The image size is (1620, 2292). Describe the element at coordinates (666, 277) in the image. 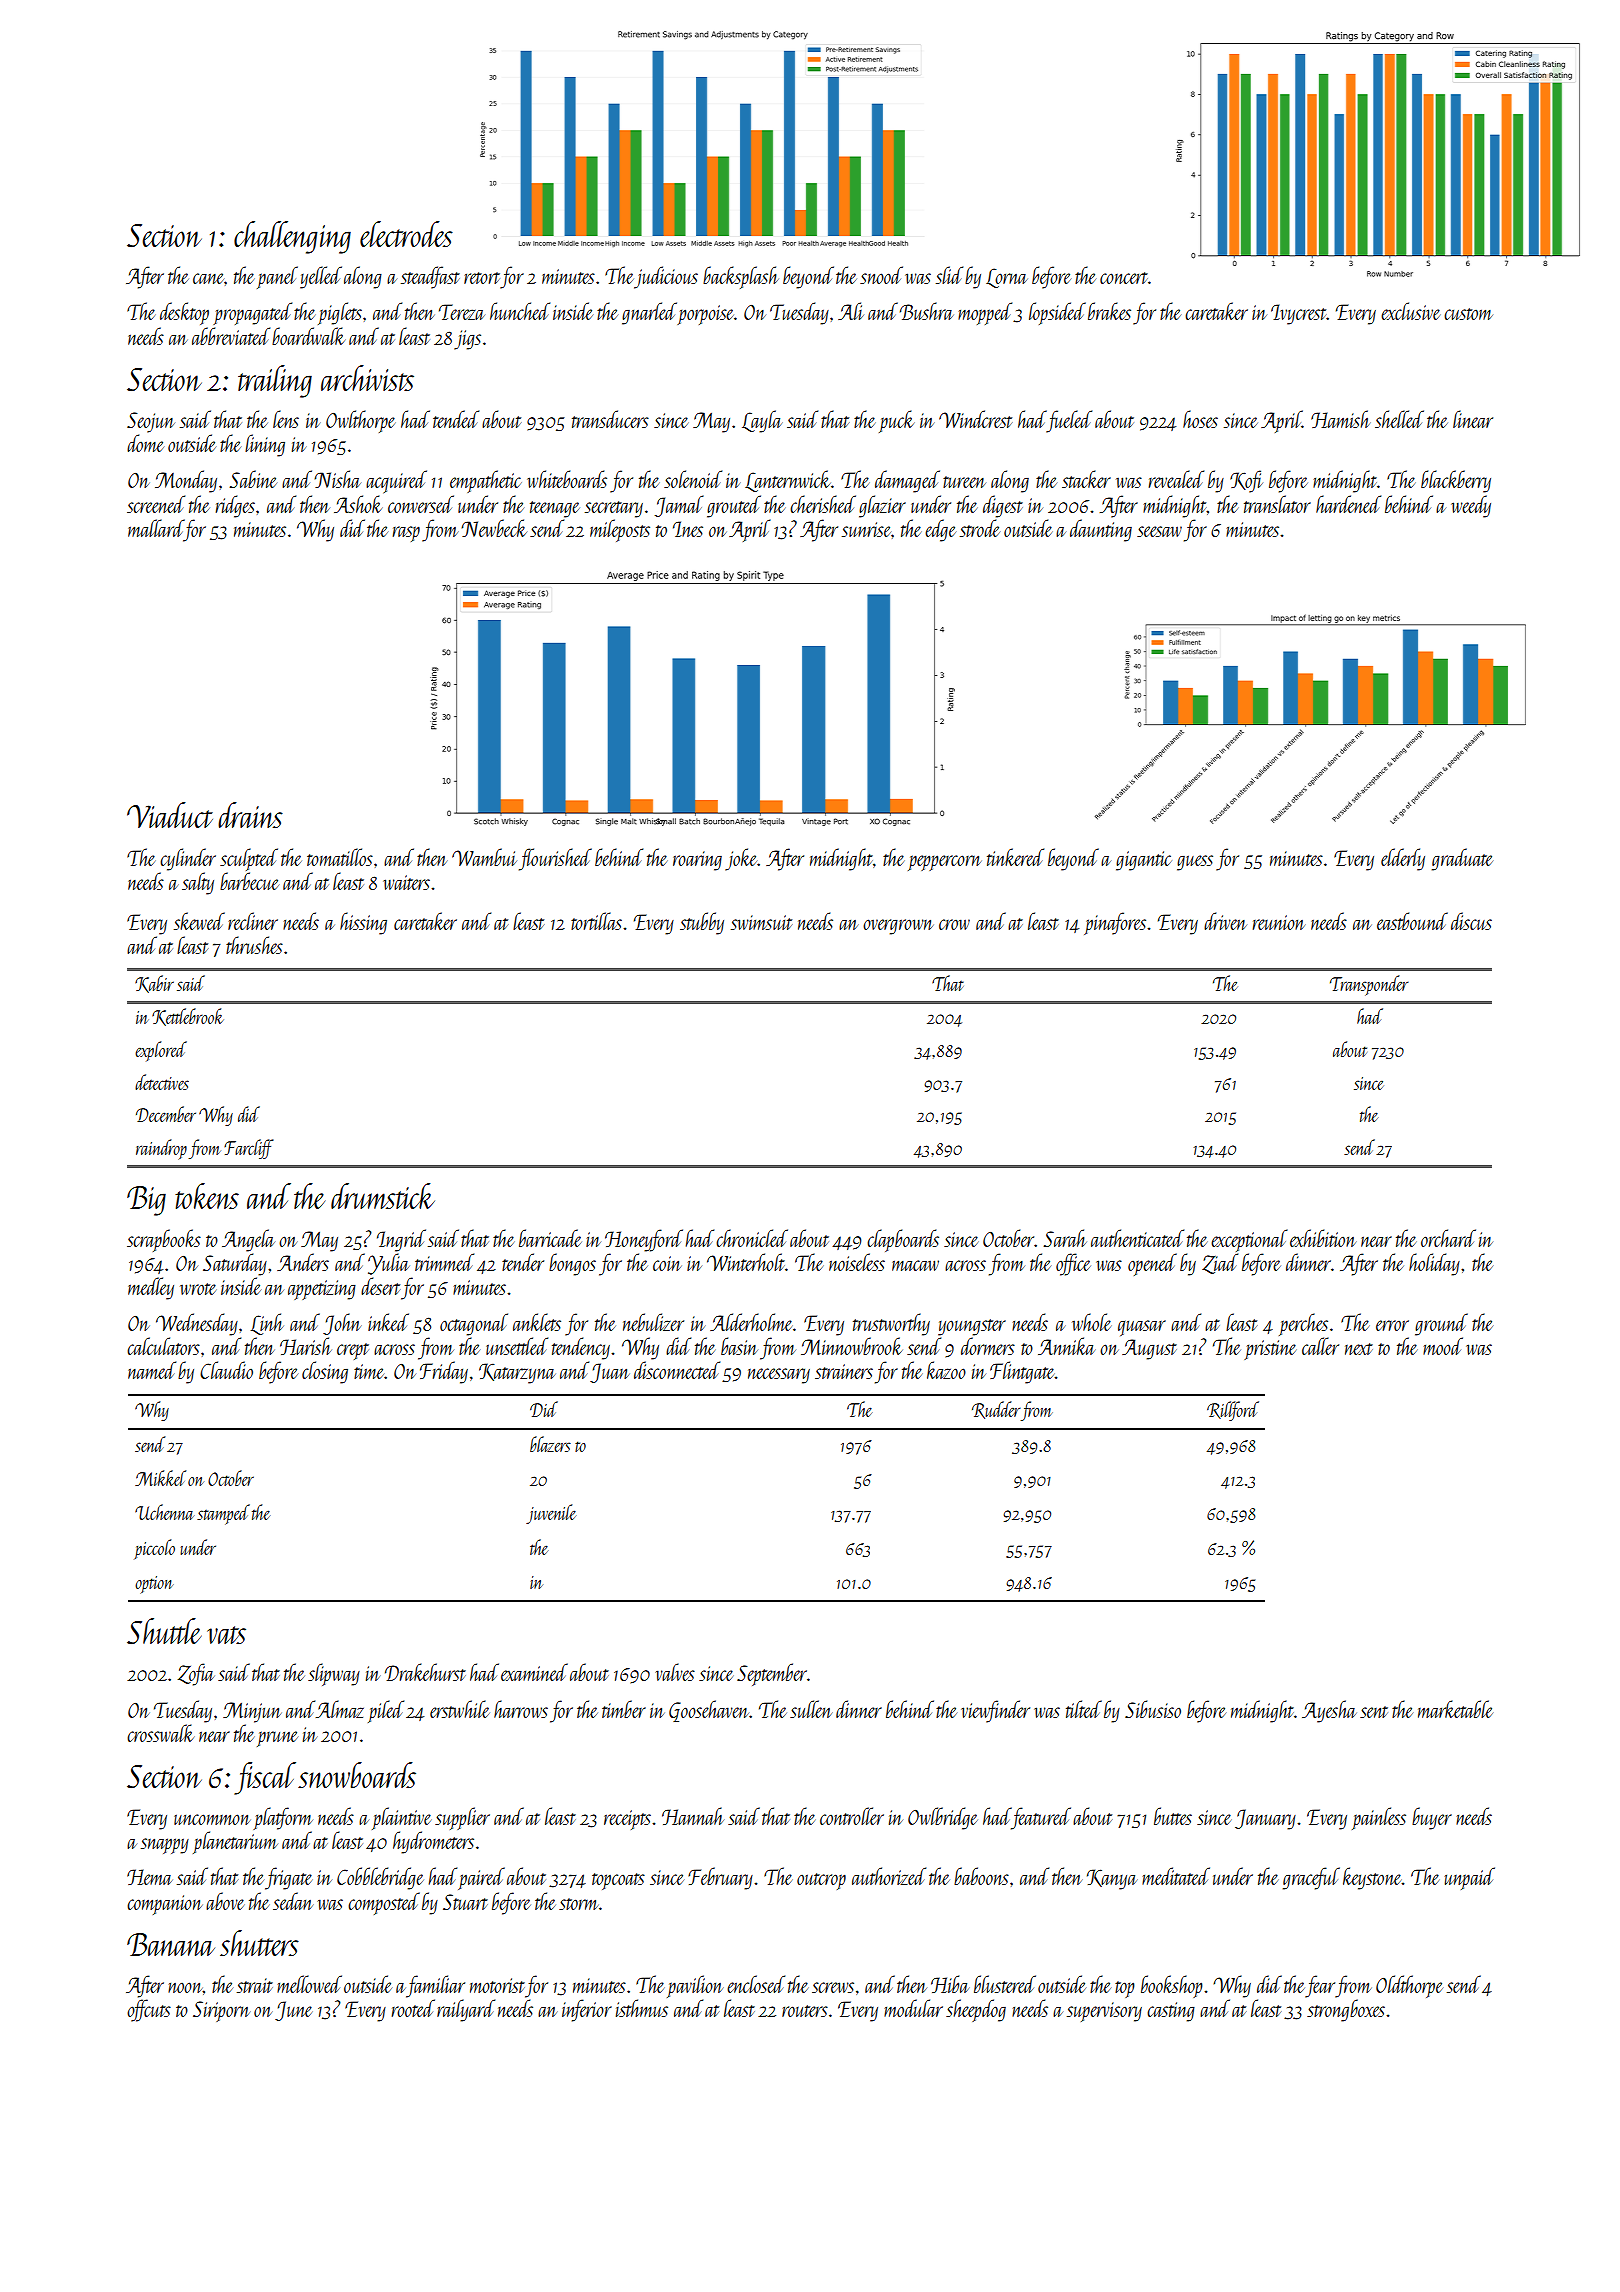

I see `judicious` at that location.
